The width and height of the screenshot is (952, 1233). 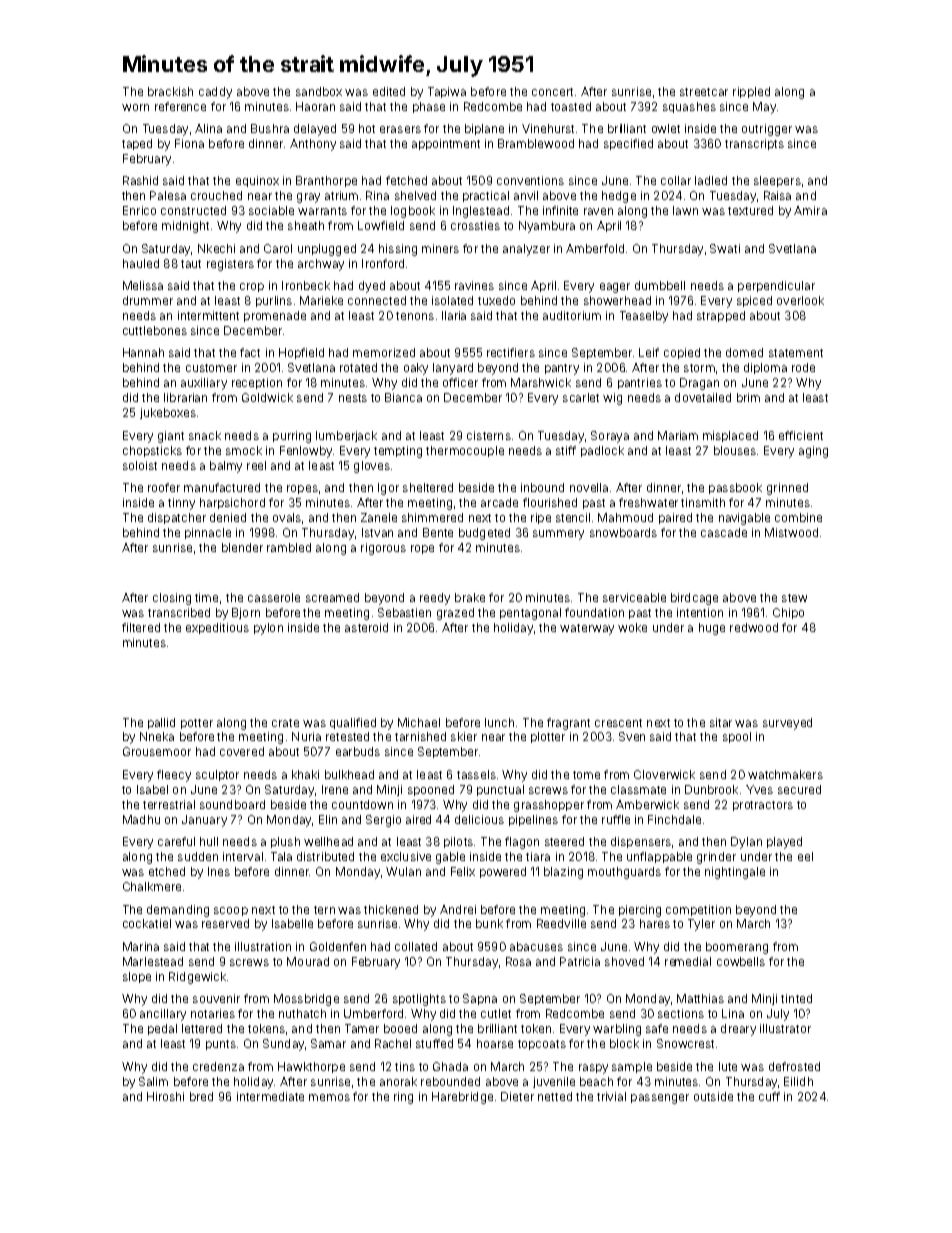 What do you see at coordinates (798, 517) in the screenshot?
I see `combine` at bounding box center [798, 517].
